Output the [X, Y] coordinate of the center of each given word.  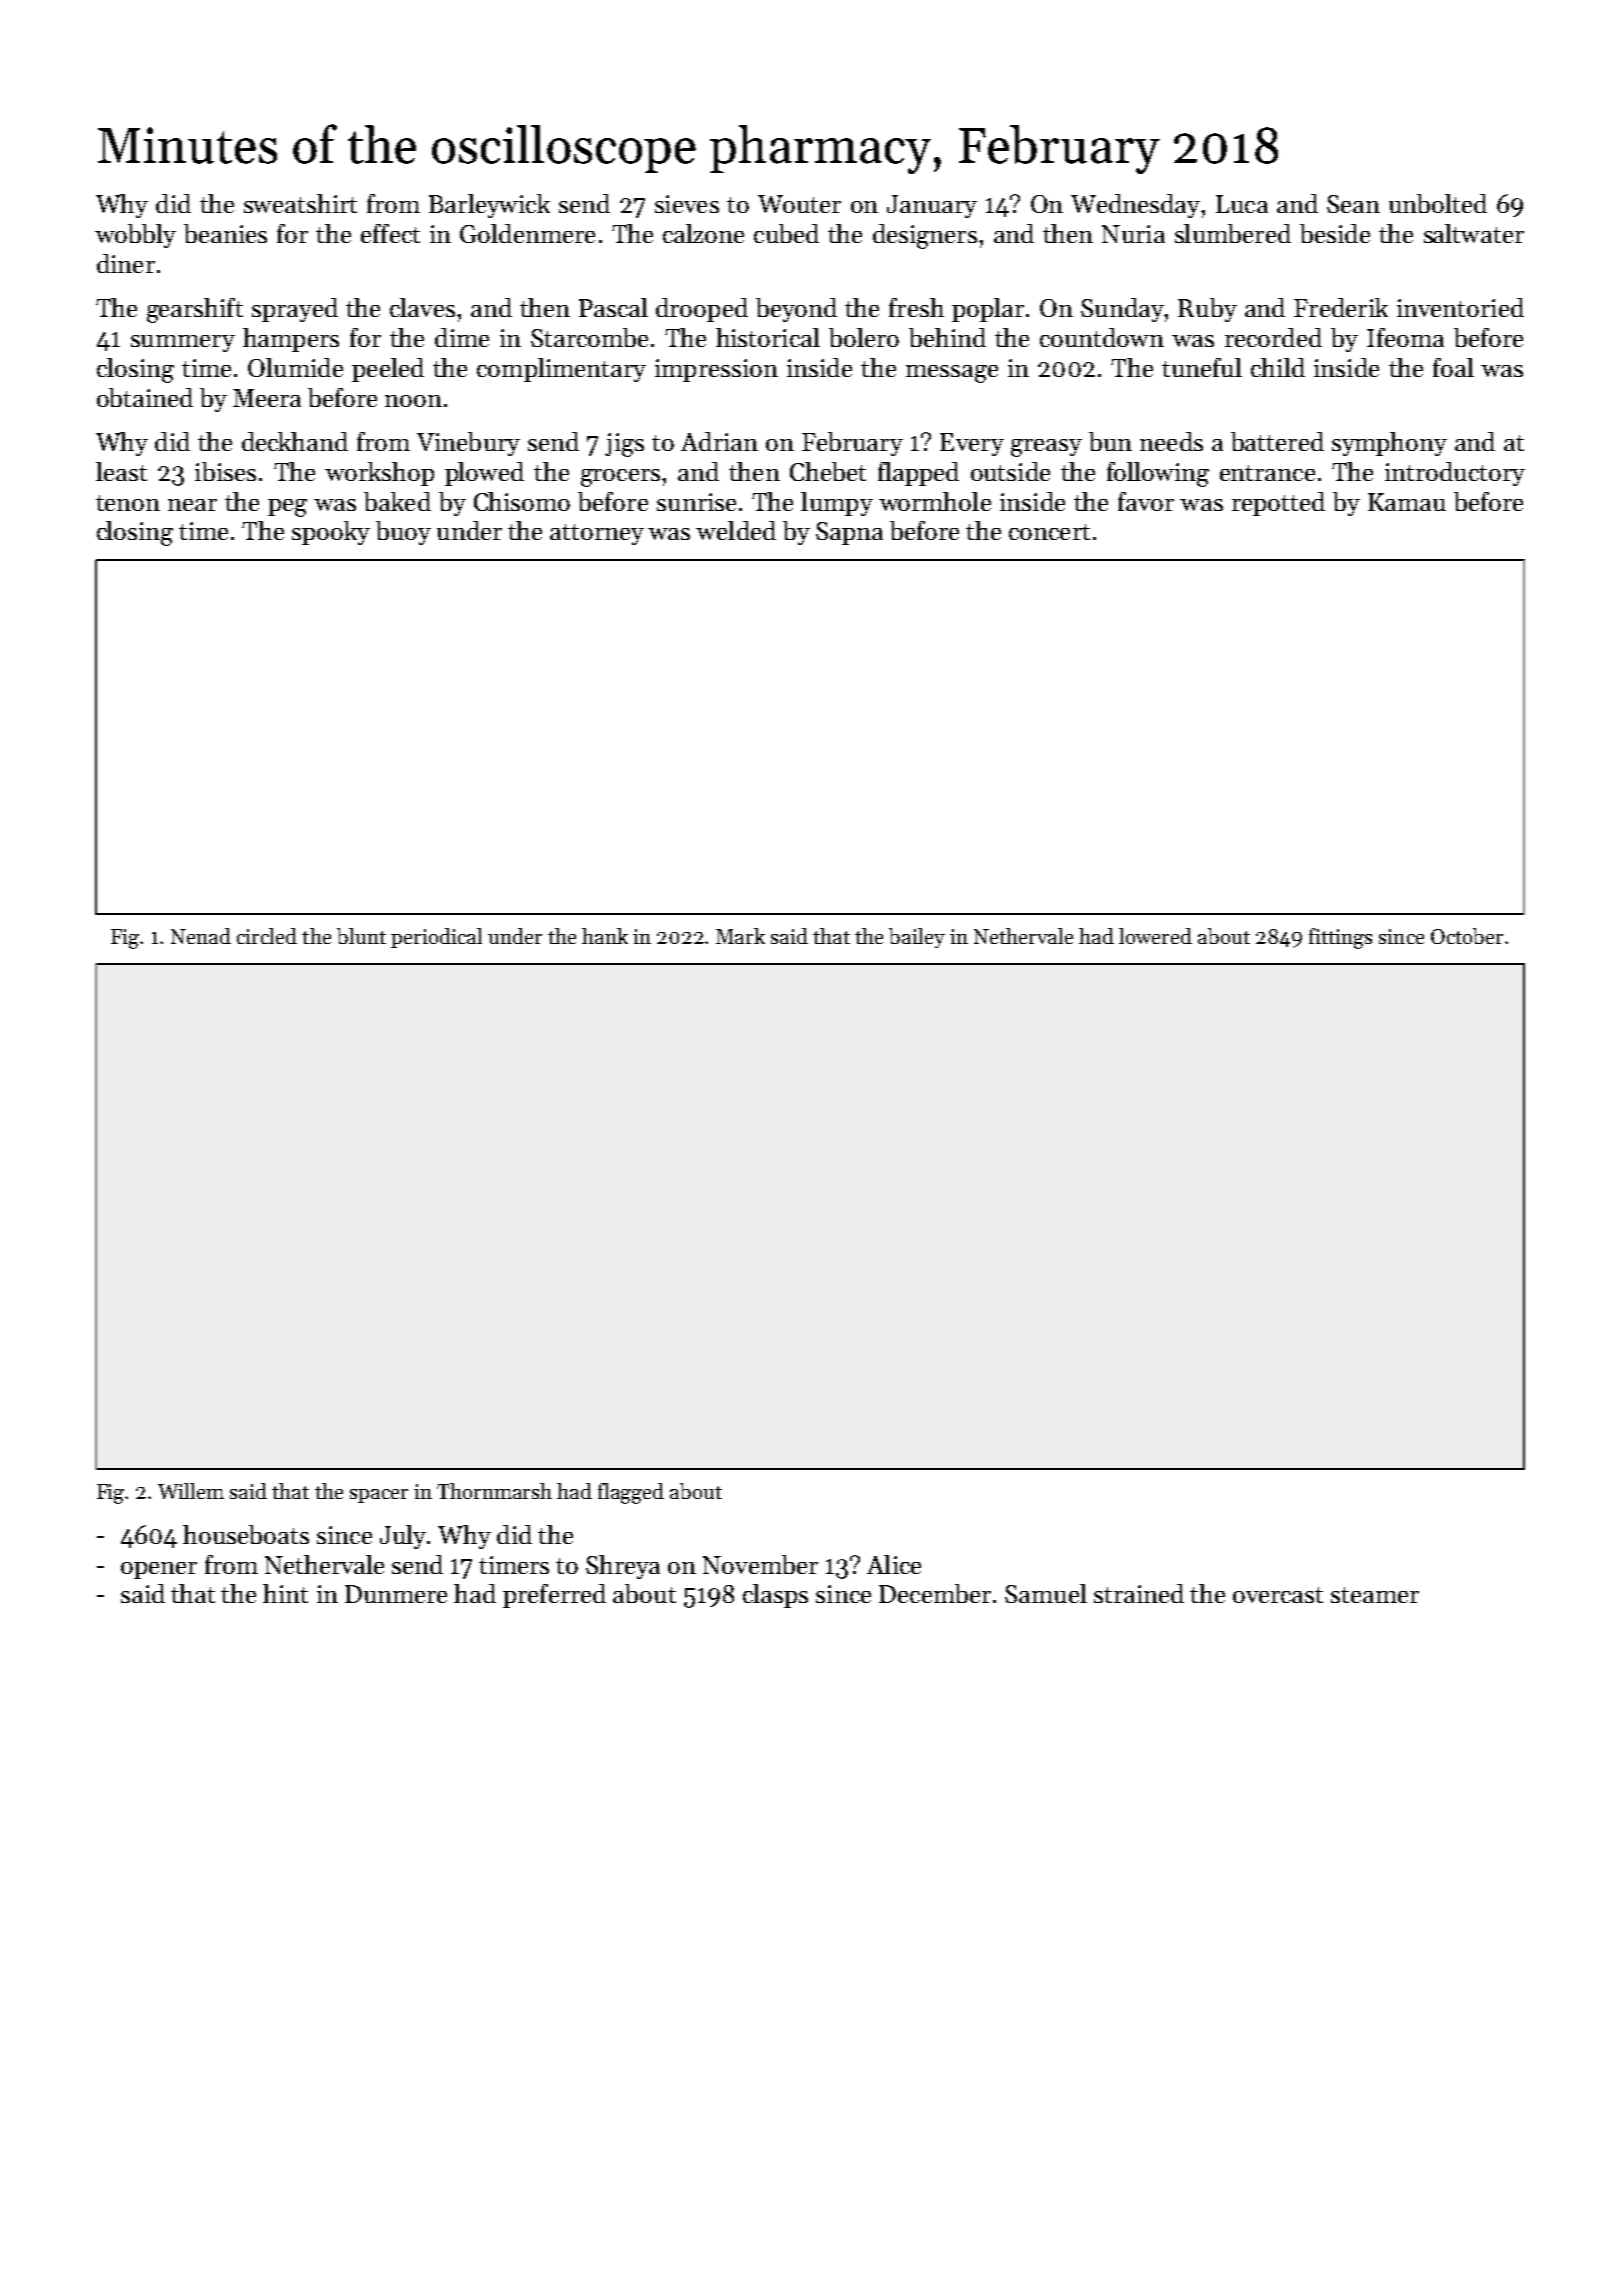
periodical [436, 938]
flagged [631, 1493]
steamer [1375, 1595]
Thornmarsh [494, 1491]
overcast [1278, 1595]
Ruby [1207, 310]
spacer [379, 1496]
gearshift [195, 310]
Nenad [201, 936]
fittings [1340, 938]
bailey [917, 938]
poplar [988, 310]
